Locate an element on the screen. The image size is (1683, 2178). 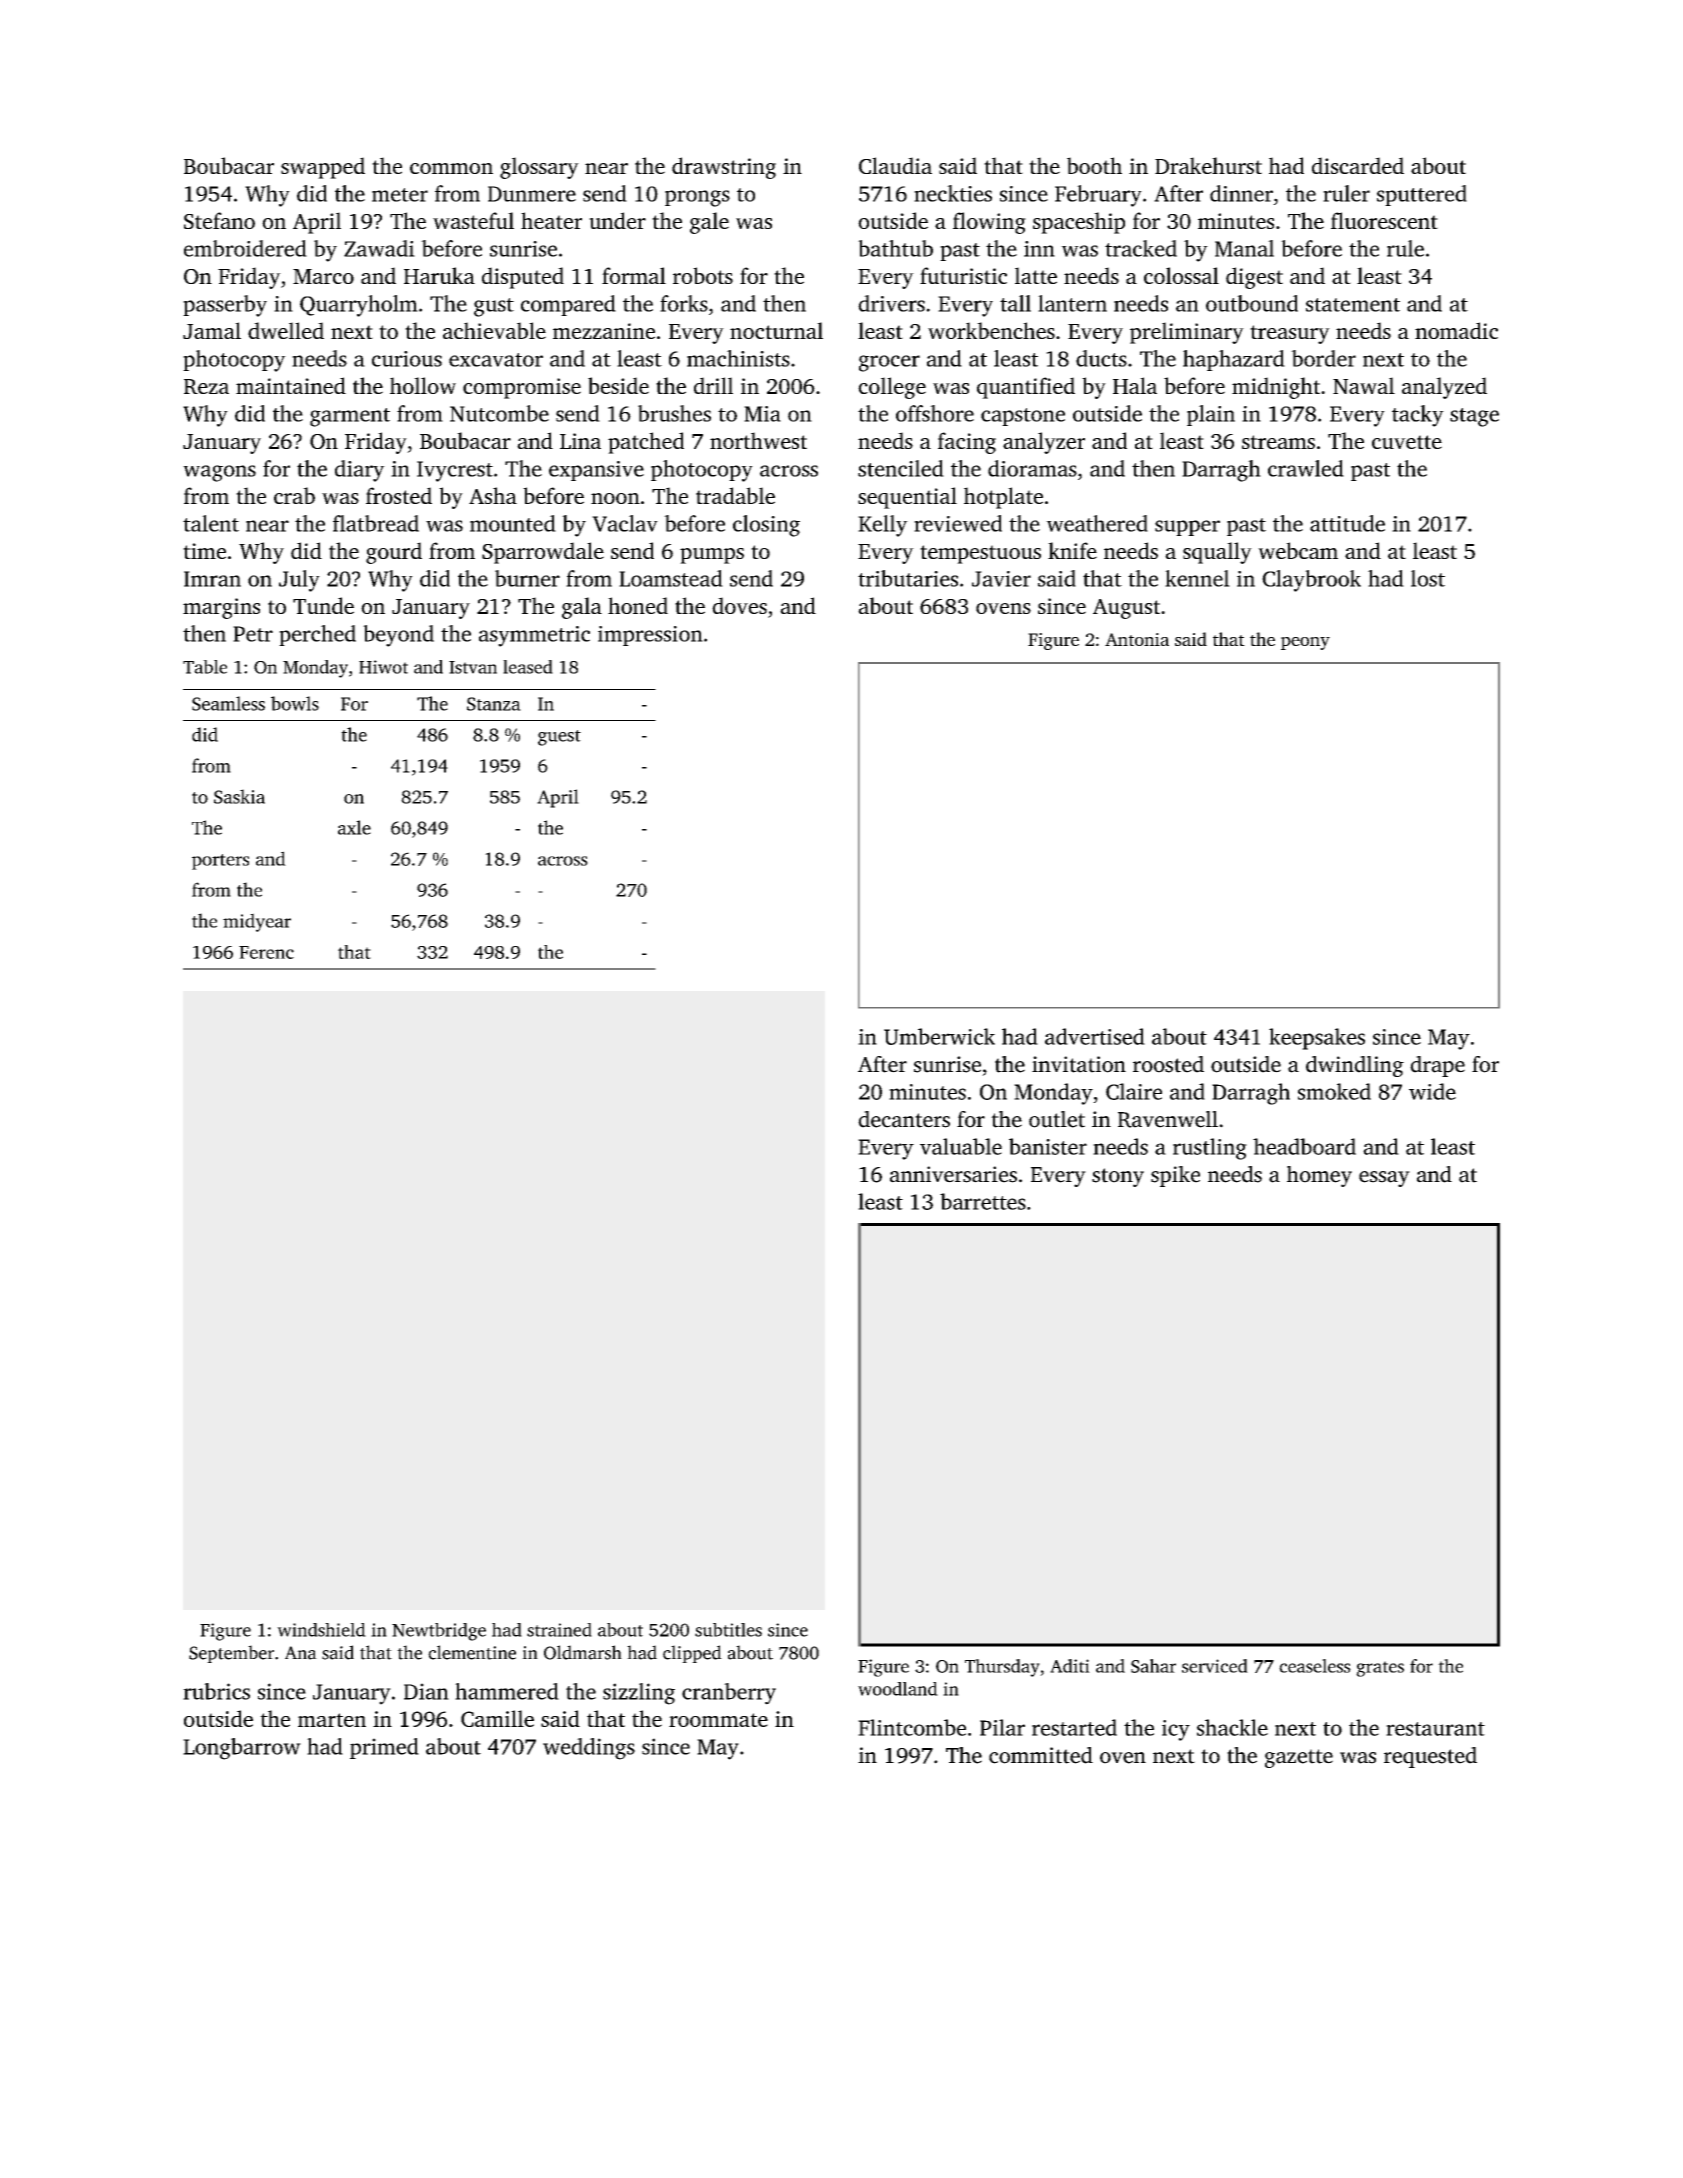
September is located at coordinates (231, 1654).
